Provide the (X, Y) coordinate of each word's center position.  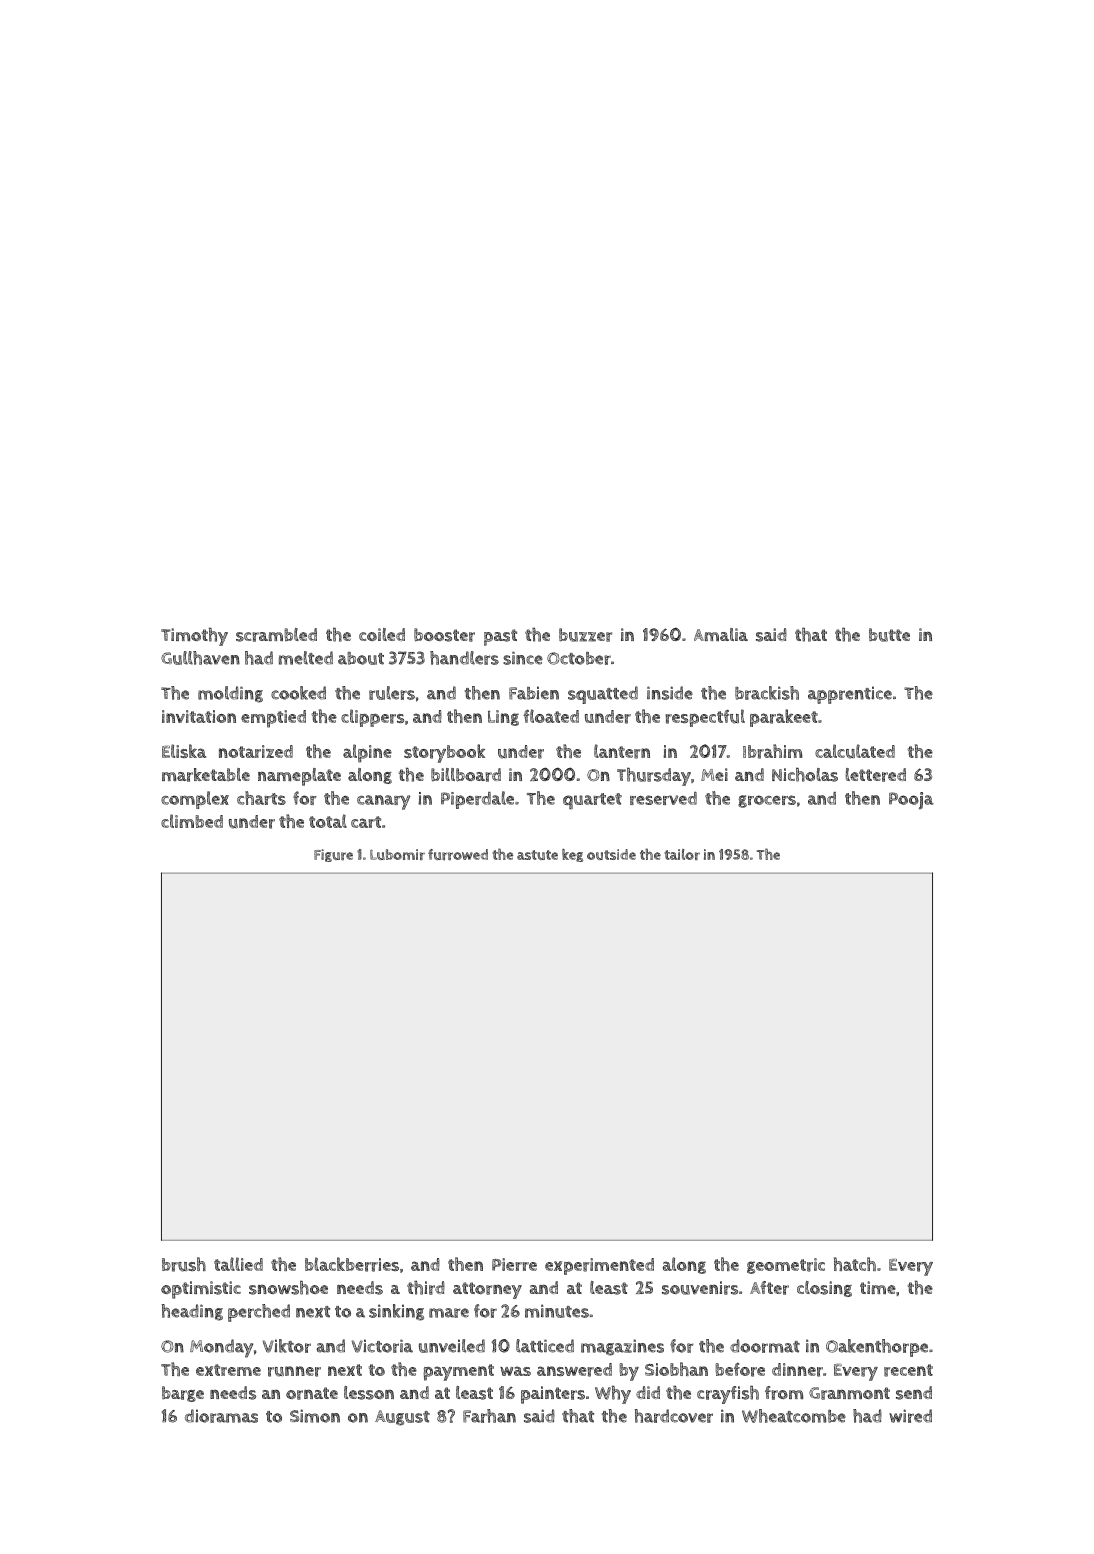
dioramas (221, 1416)
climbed (192, 821)
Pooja (911, 801)
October (579, 658)
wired (910, 1416)
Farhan (489, 1416)
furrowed (458, 854)
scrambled (276, 635)
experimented (599, 1266)
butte (889, 635)
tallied (238, 1264)
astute (537, 855)
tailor (682, 854)
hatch (855, 1264)
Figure (333, 855)
